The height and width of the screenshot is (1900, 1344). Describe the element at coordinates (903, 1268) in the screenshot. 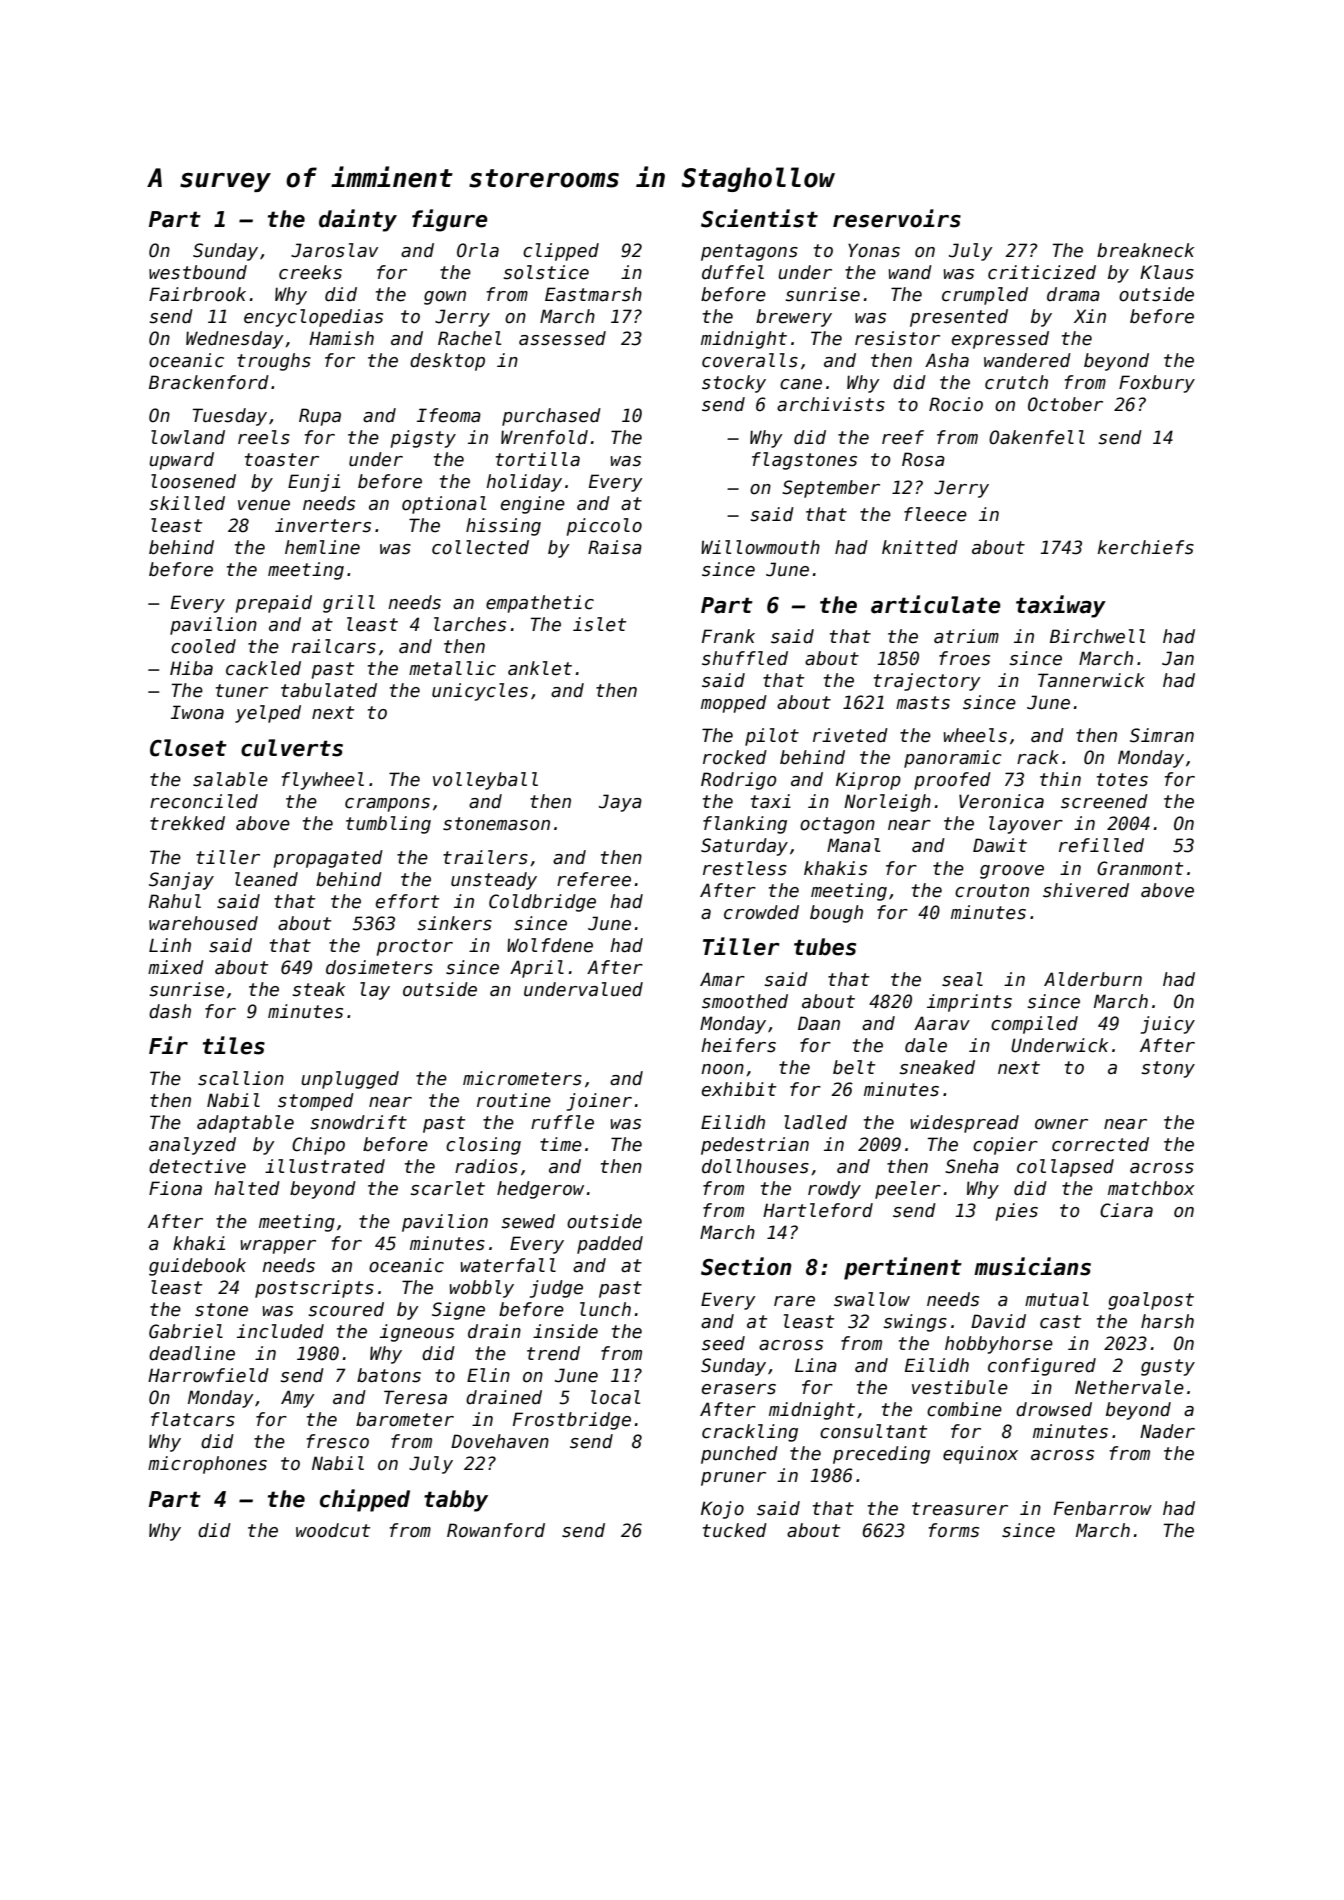

I see `pertinent` at that location.
